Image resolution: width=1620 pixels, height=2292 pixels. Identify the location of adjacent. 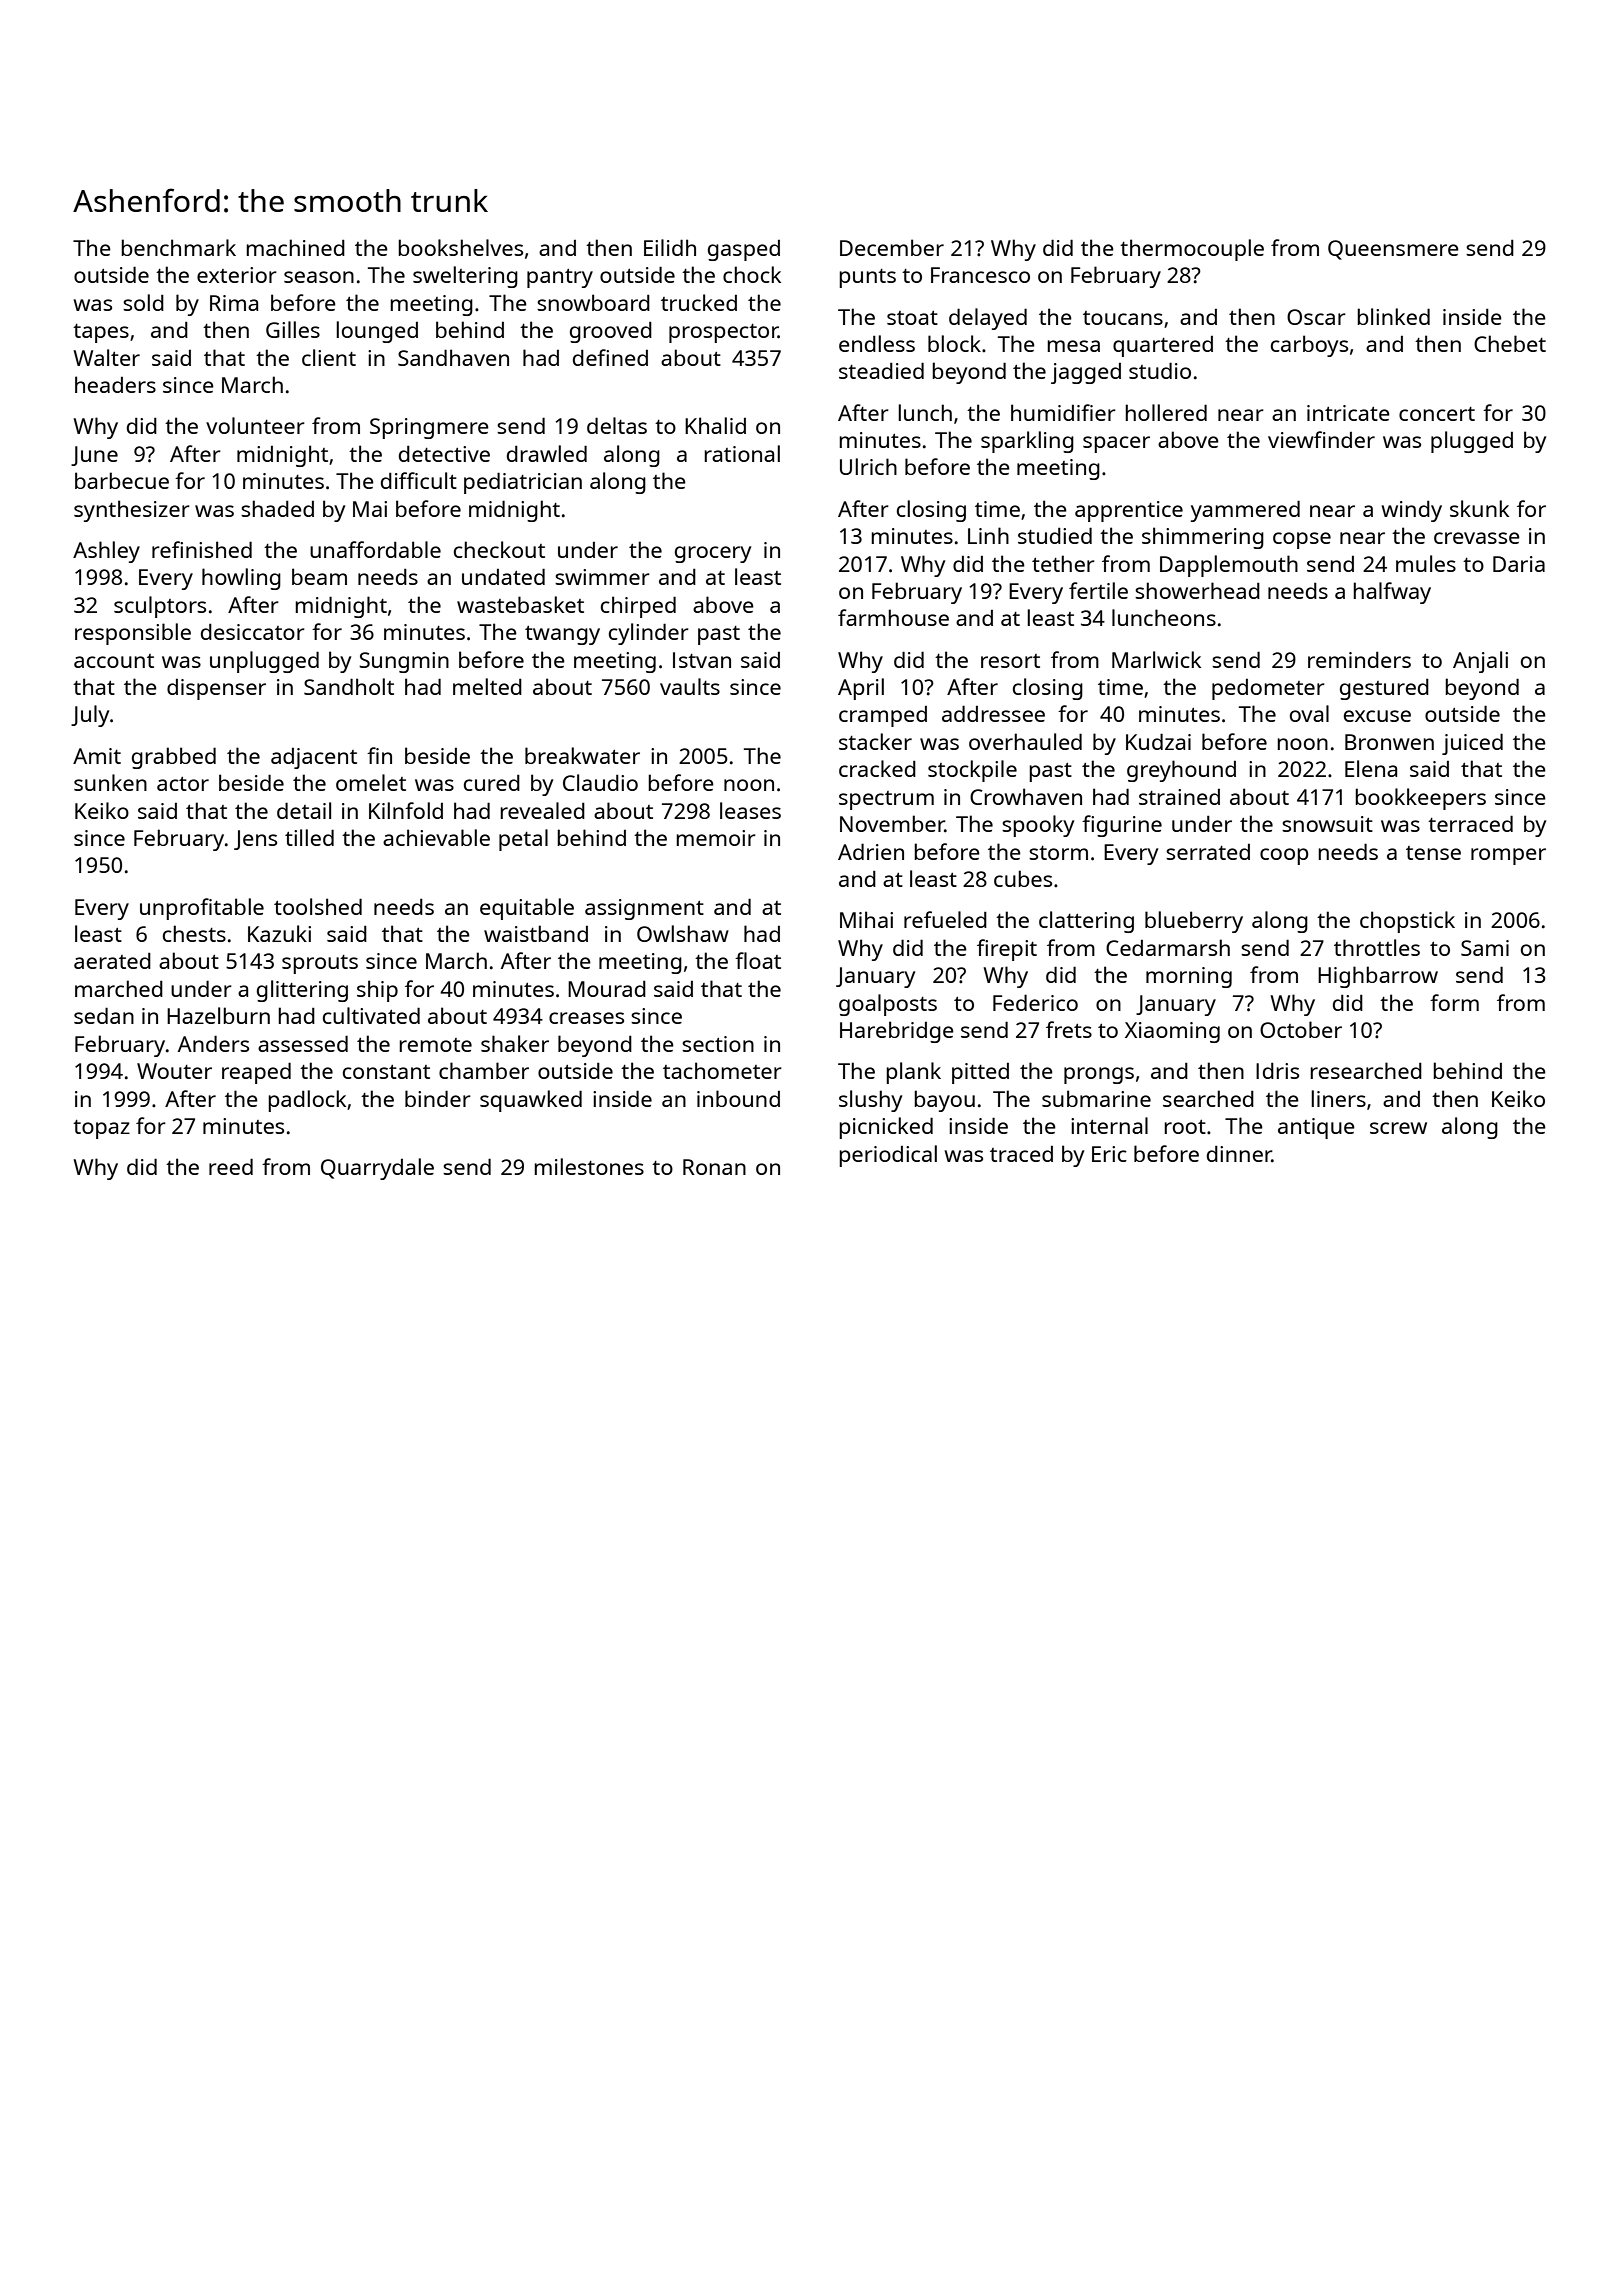
(314, 758).
